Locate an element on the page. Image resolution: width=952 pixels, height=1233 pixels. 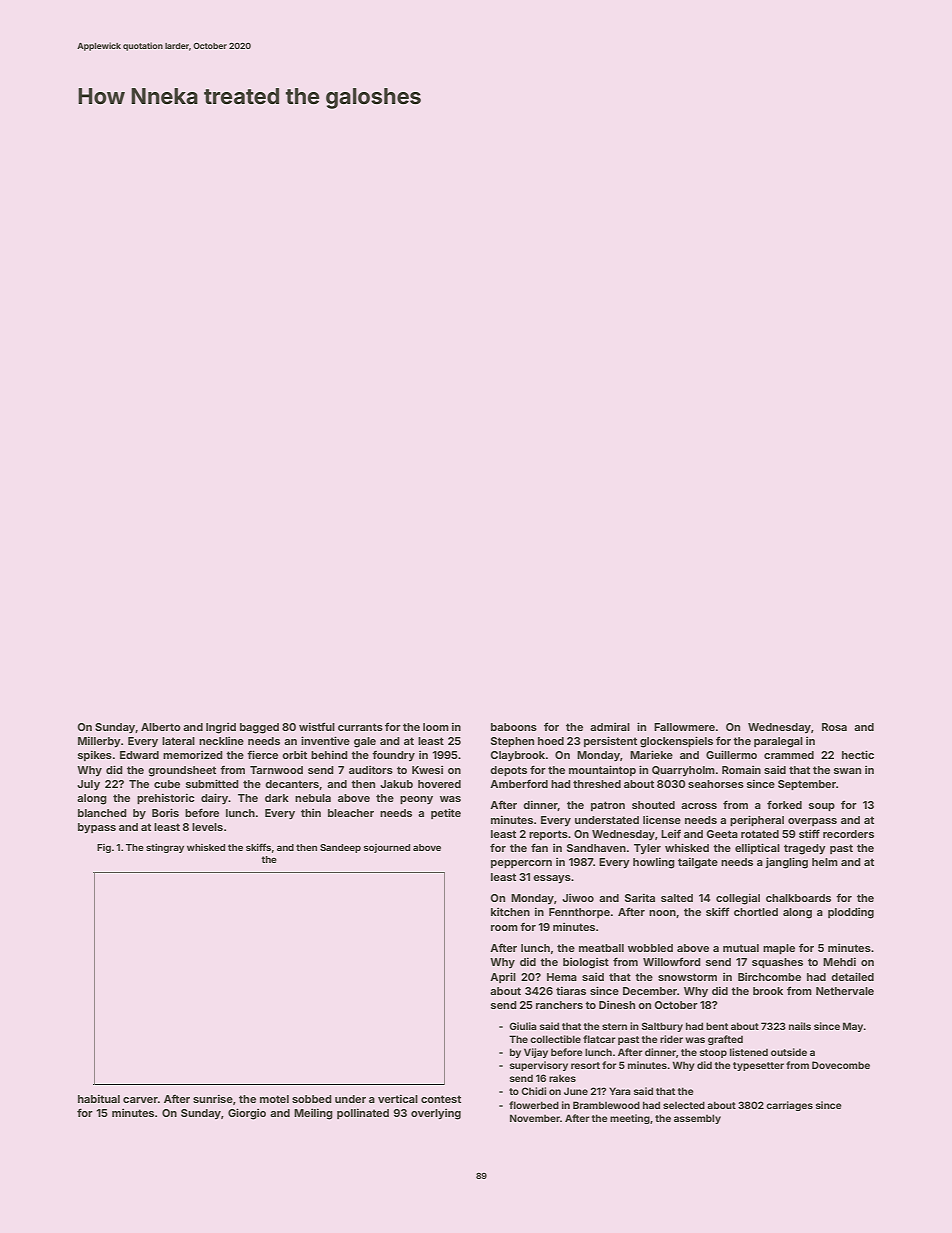
Fallowmere is located at coordinates (684, 727).
